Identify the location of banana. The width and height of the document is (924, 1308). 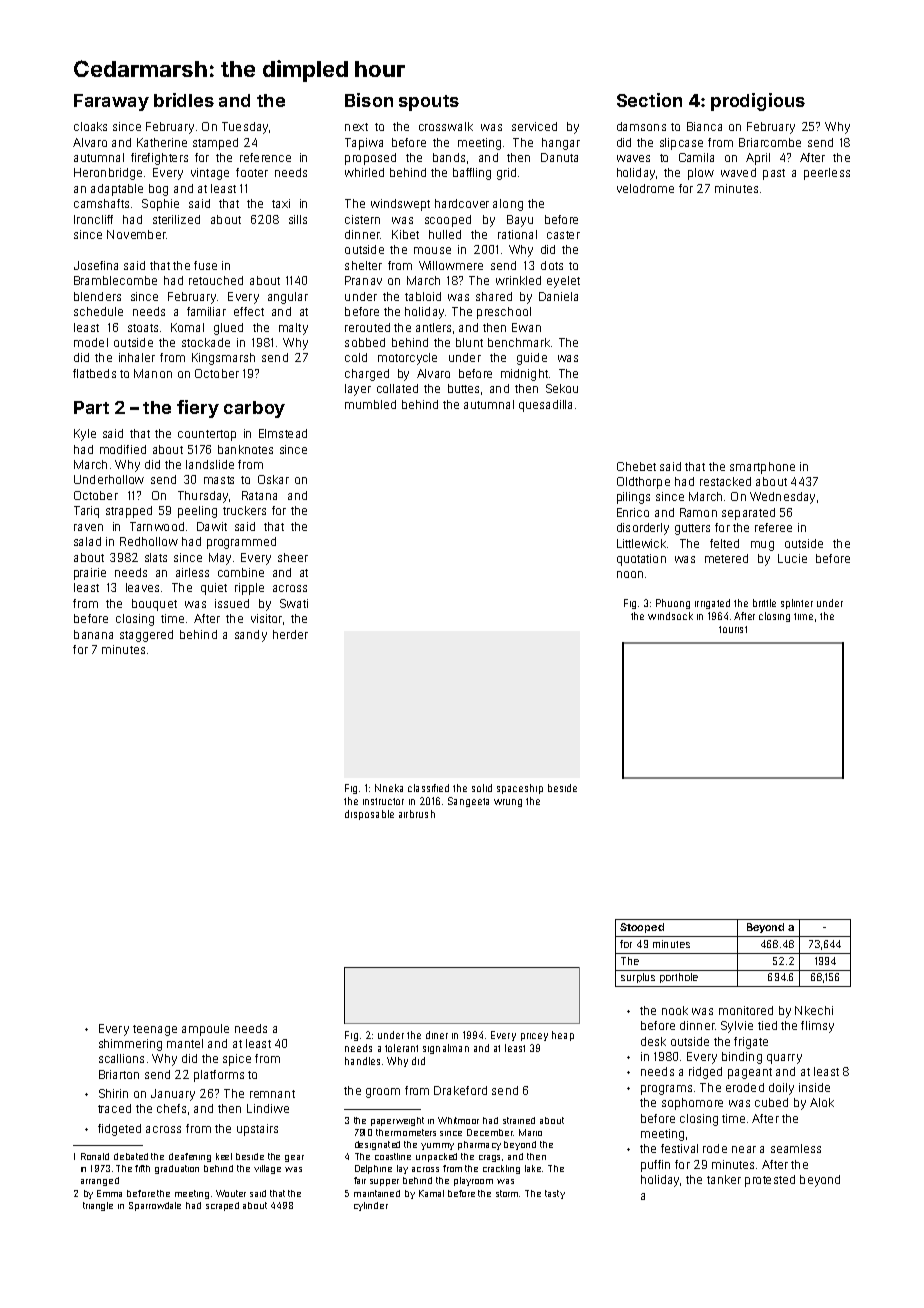
(93, 634).
